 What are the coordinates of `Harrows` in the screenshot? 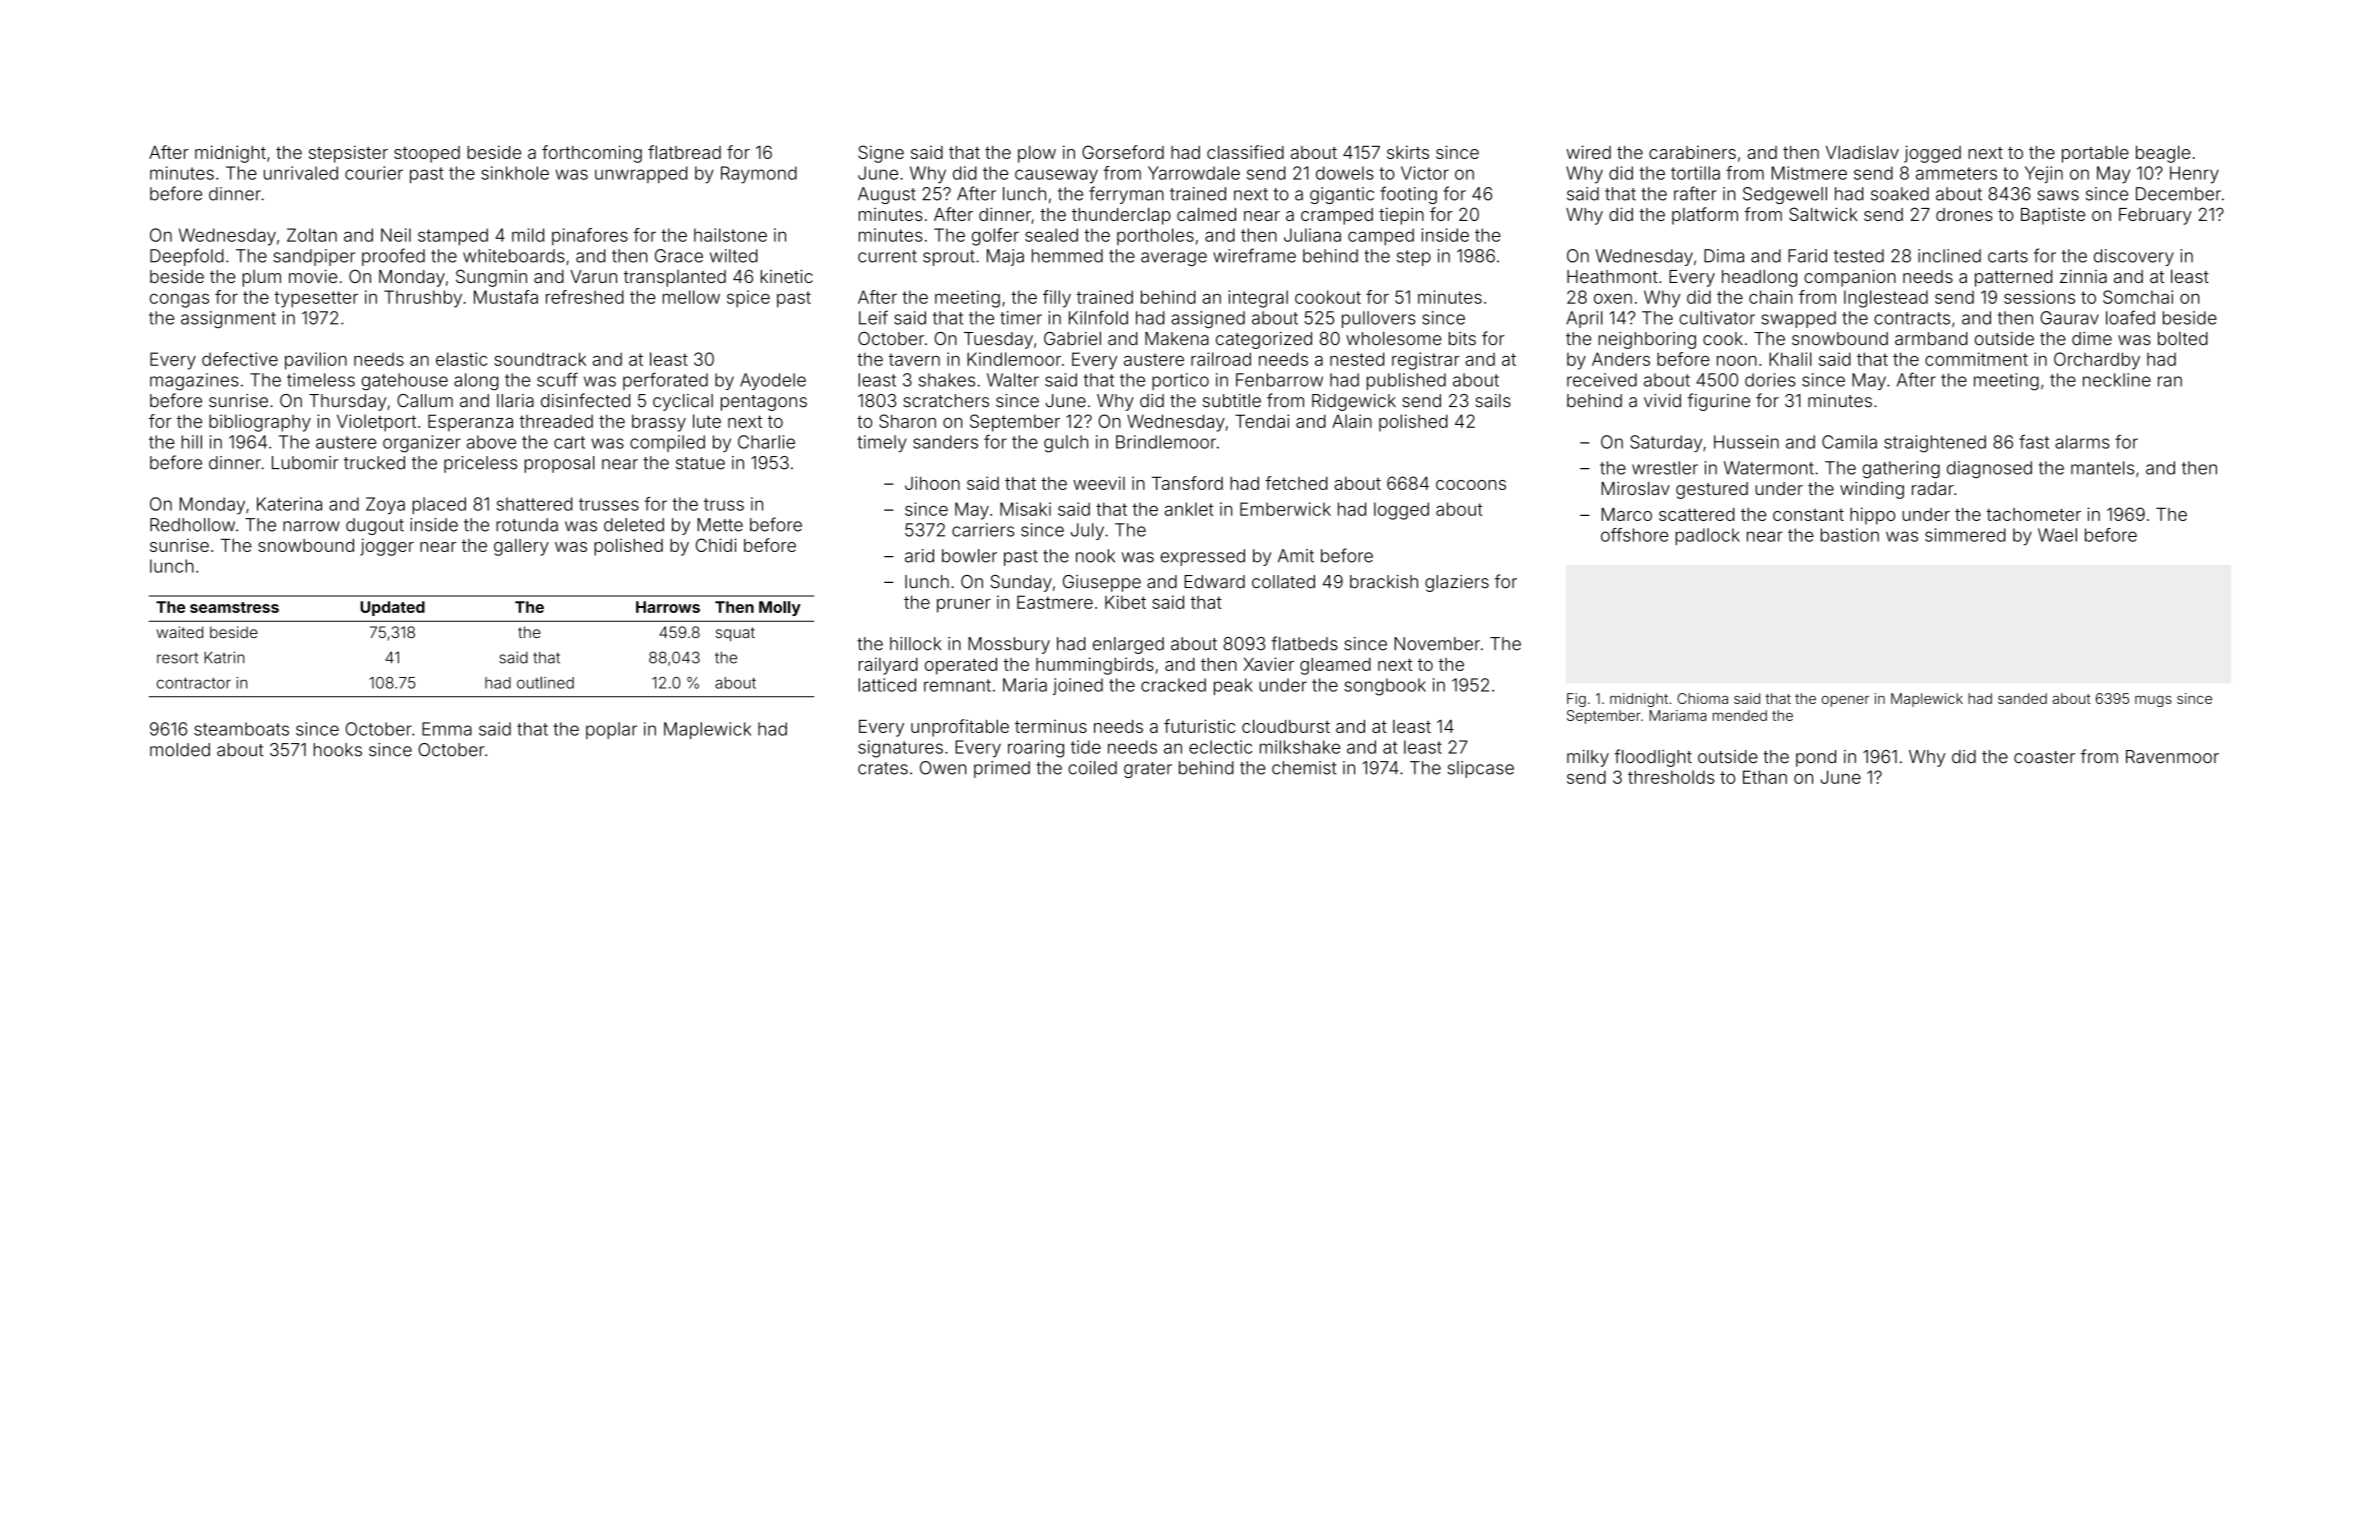 It's located at (668, 607).
